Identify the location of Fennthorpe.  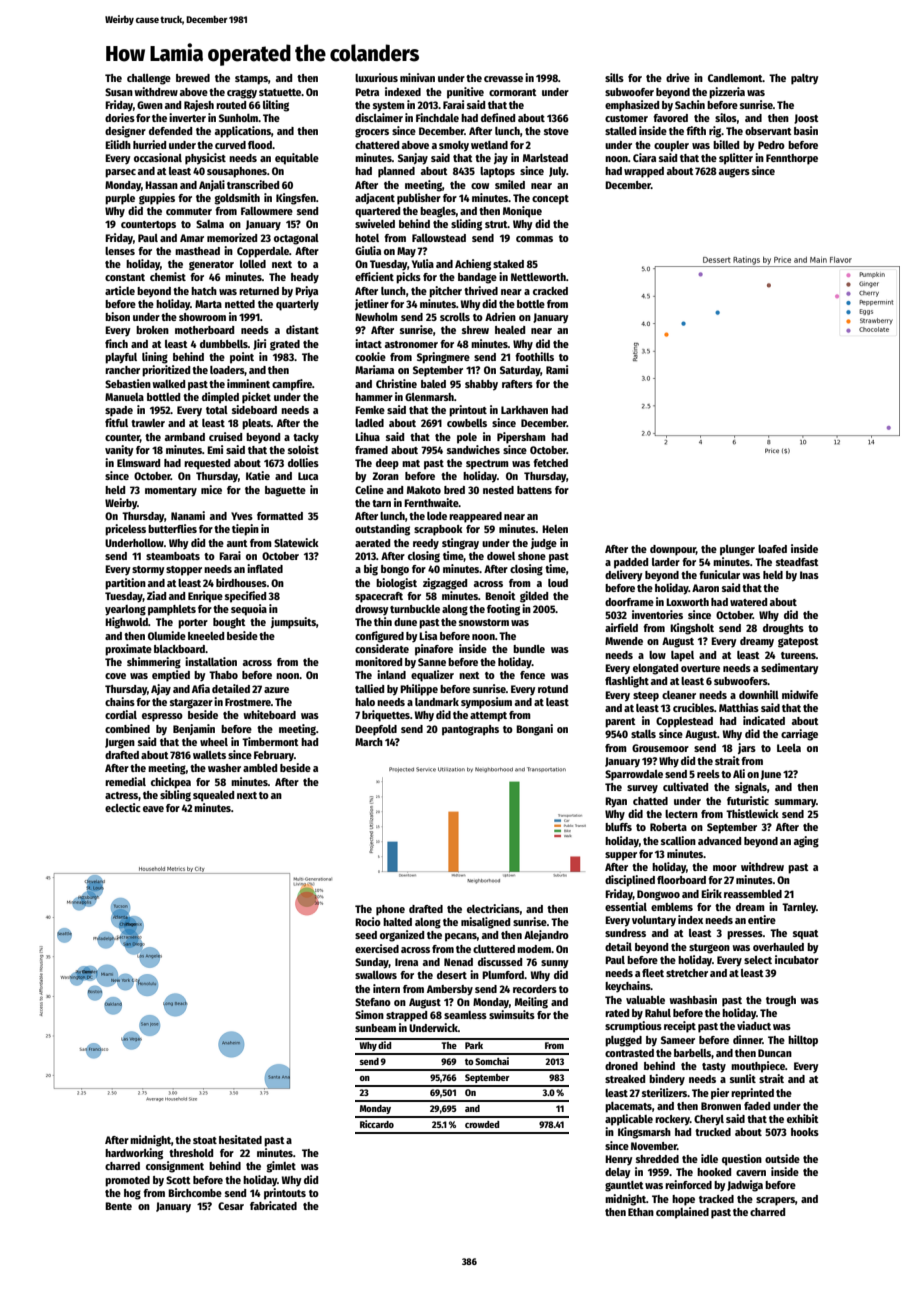
(792, 159).
